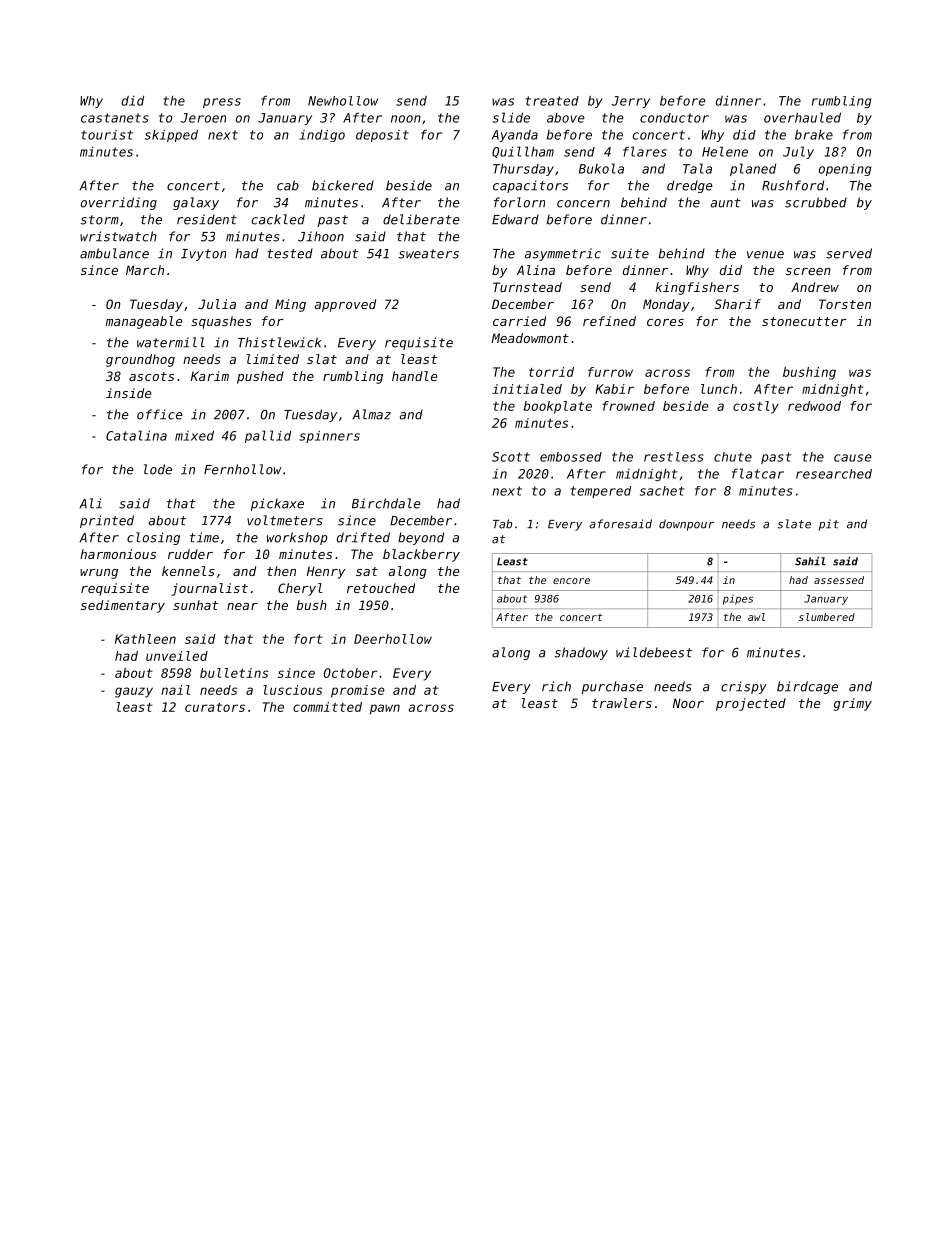 Image resolution: width=952 pixels, height=1233 pixels. Describe the element at coordinates (556, 686) in the page. I see `rich` at that location.
